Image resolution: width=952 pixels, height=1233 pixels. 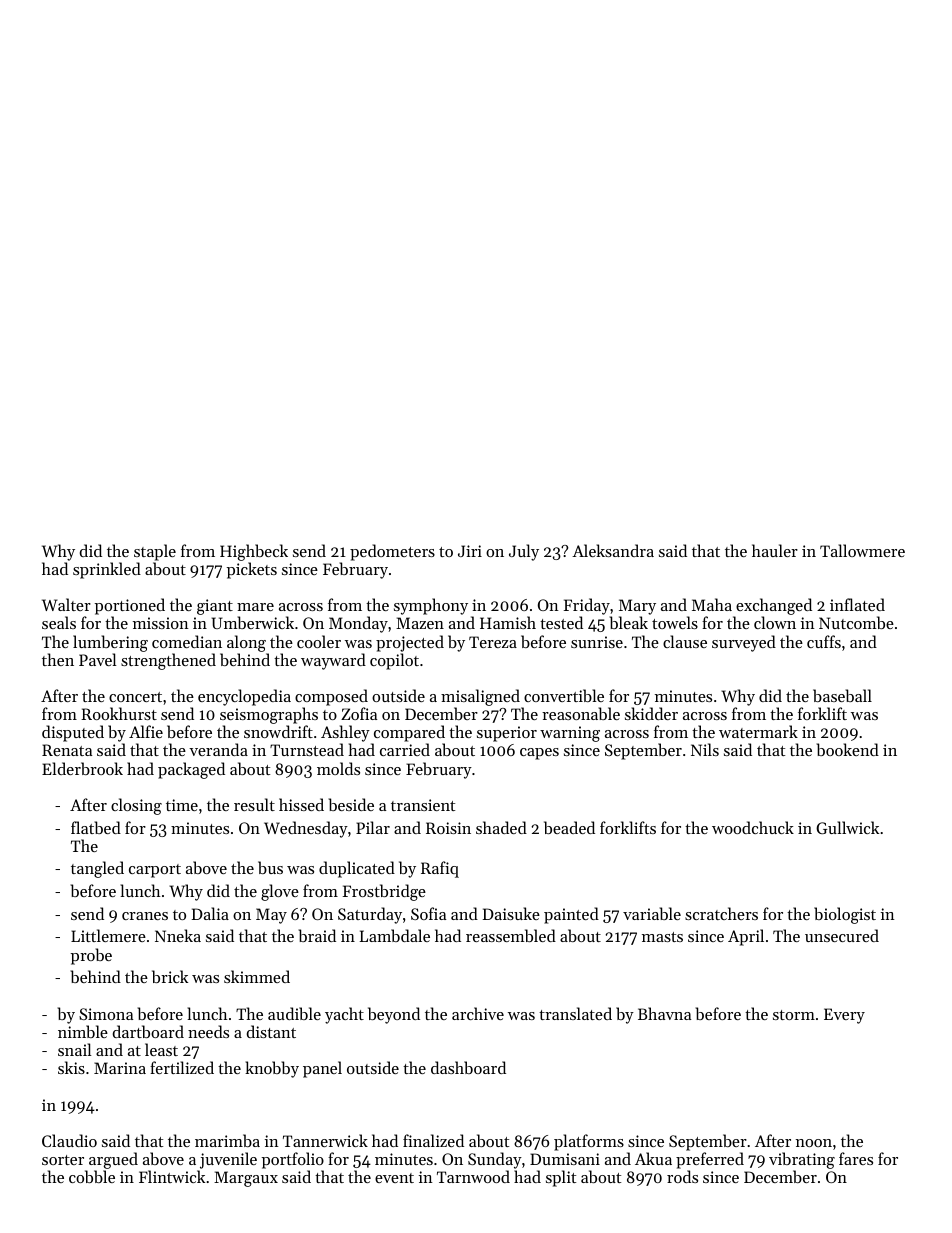 I want to click on Aleksandra, so click(x=613, y=550).
